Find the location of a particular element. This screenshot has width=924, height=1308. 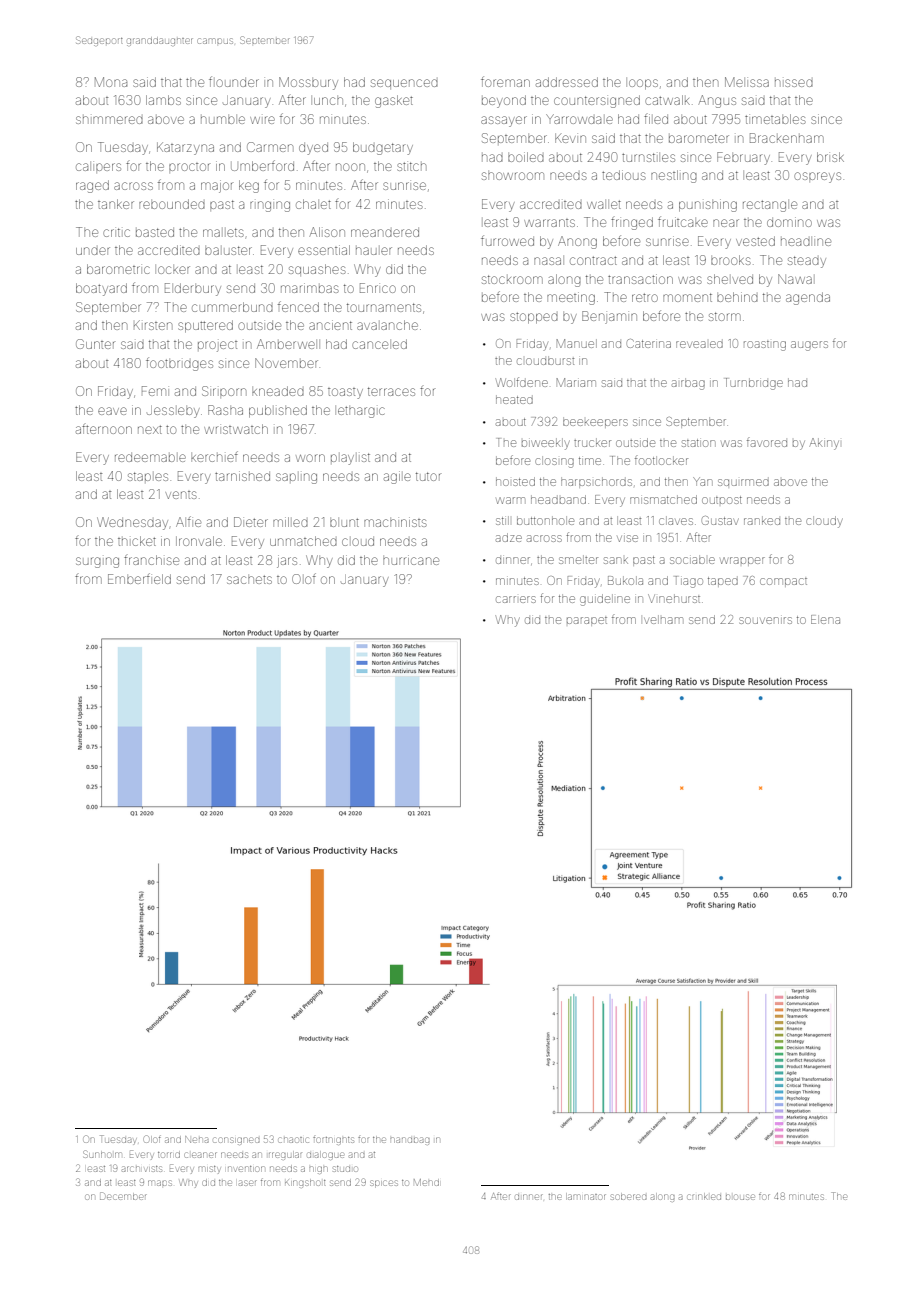

chalet is located at coordinates (313, 204).
